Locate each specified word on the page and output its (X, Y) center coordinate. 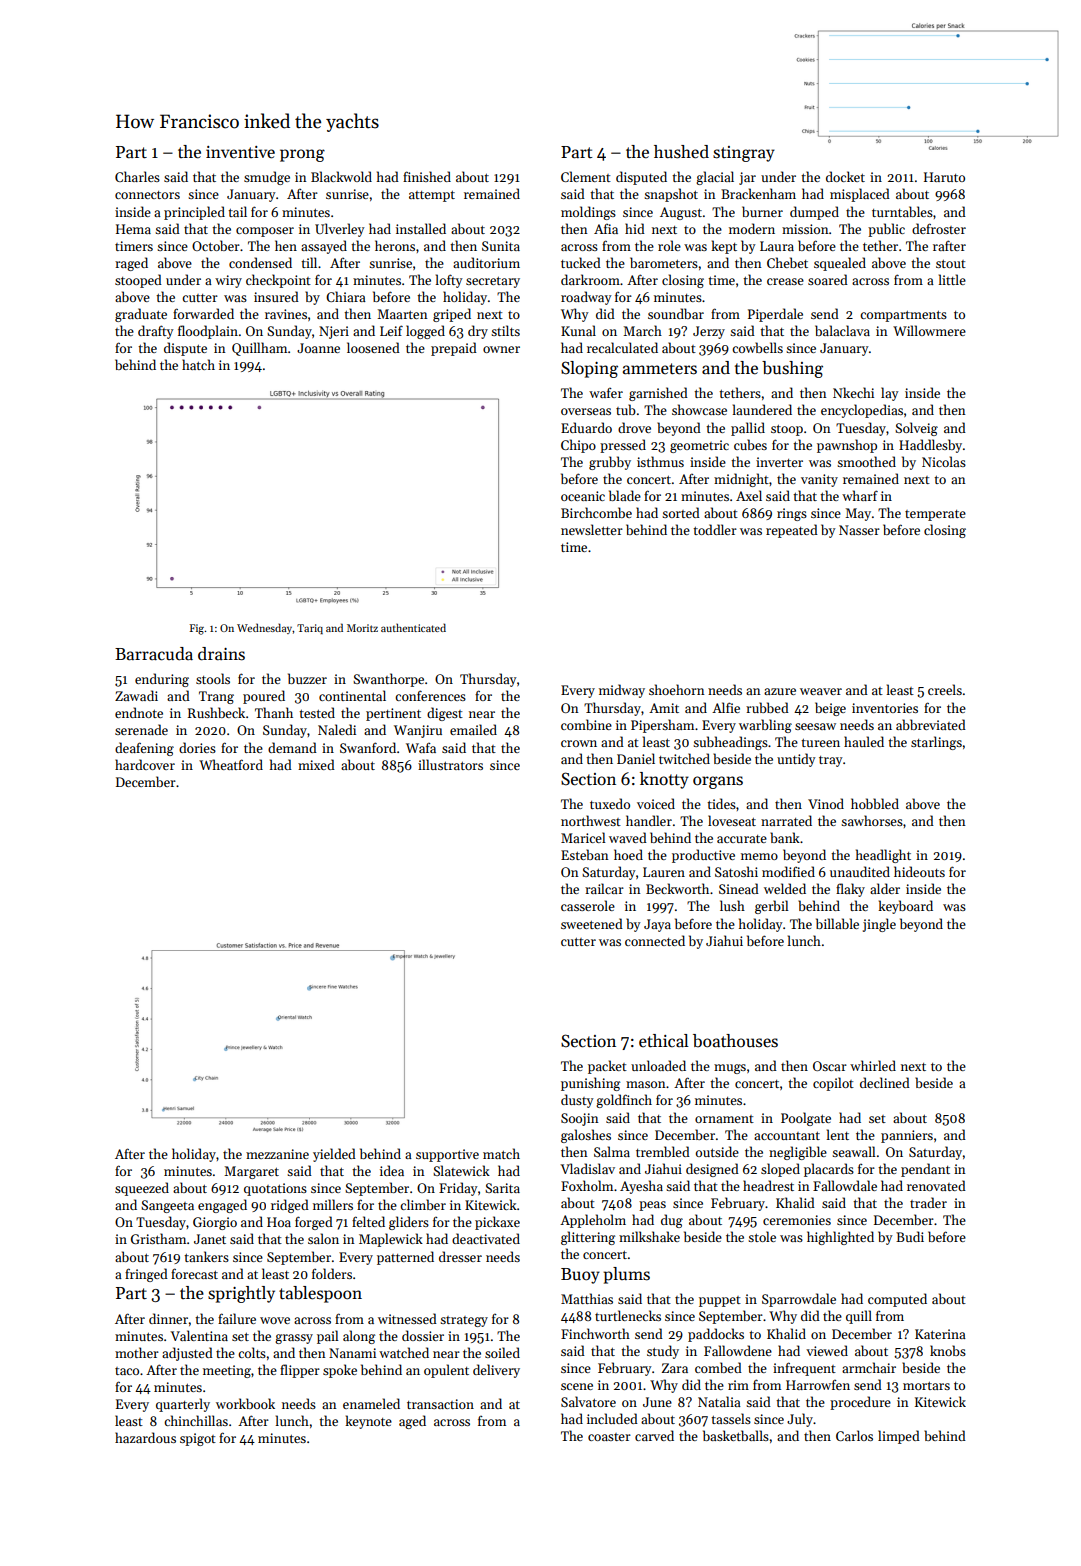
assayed (324, 247)
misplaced (860, 195)
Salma (612, 1151)
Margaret (251, 1172)
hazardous (145, 1437)
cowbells (757, 347)
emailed (473, 729)
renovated (936, 1185)
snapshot (671, 195)
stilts (505, 330)
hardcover (145, 764)
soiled (502, 1352)
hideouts (919, 871)
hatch (198, 364)
